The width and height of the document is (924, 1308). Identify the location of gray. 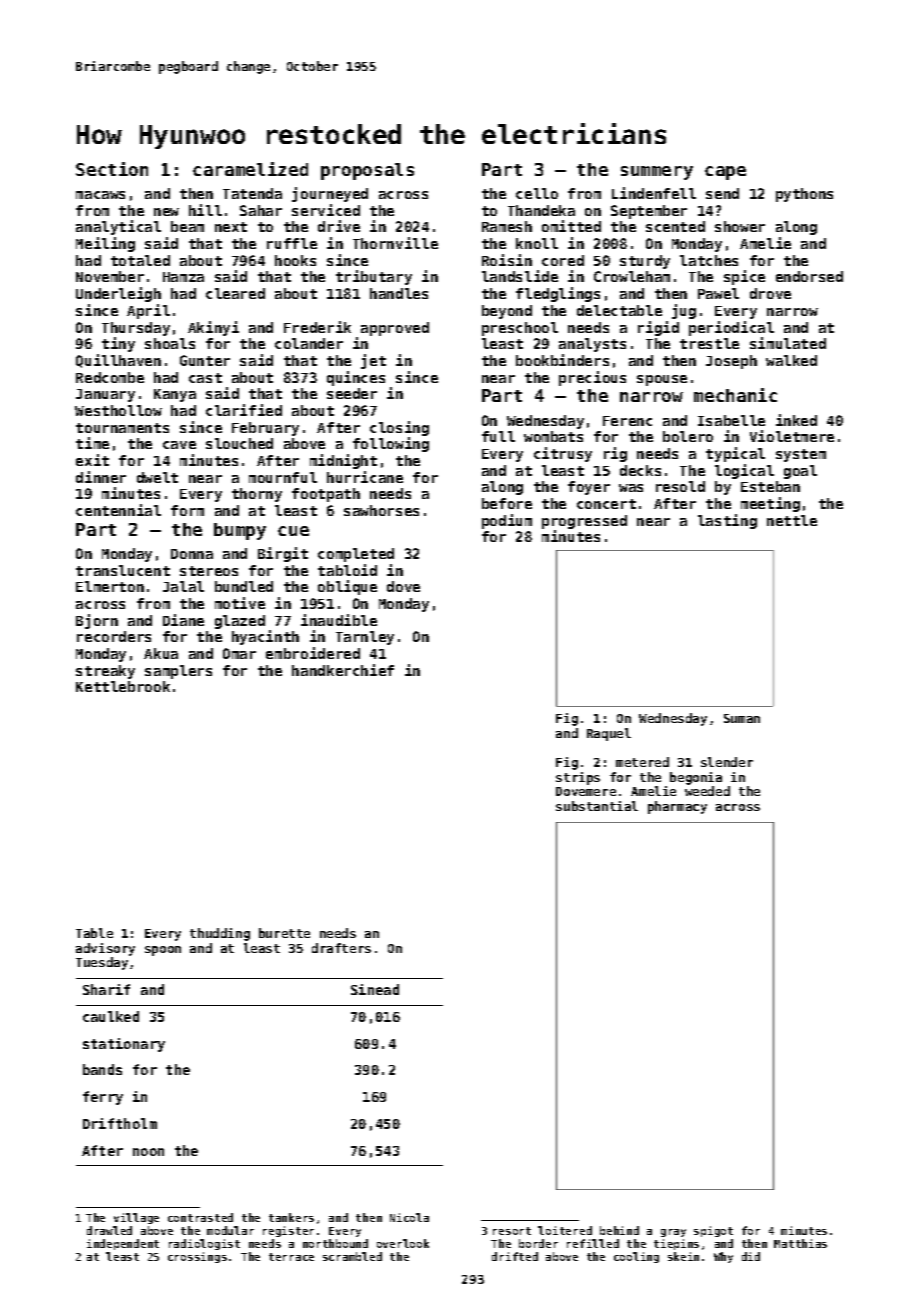
(673, 1233).
